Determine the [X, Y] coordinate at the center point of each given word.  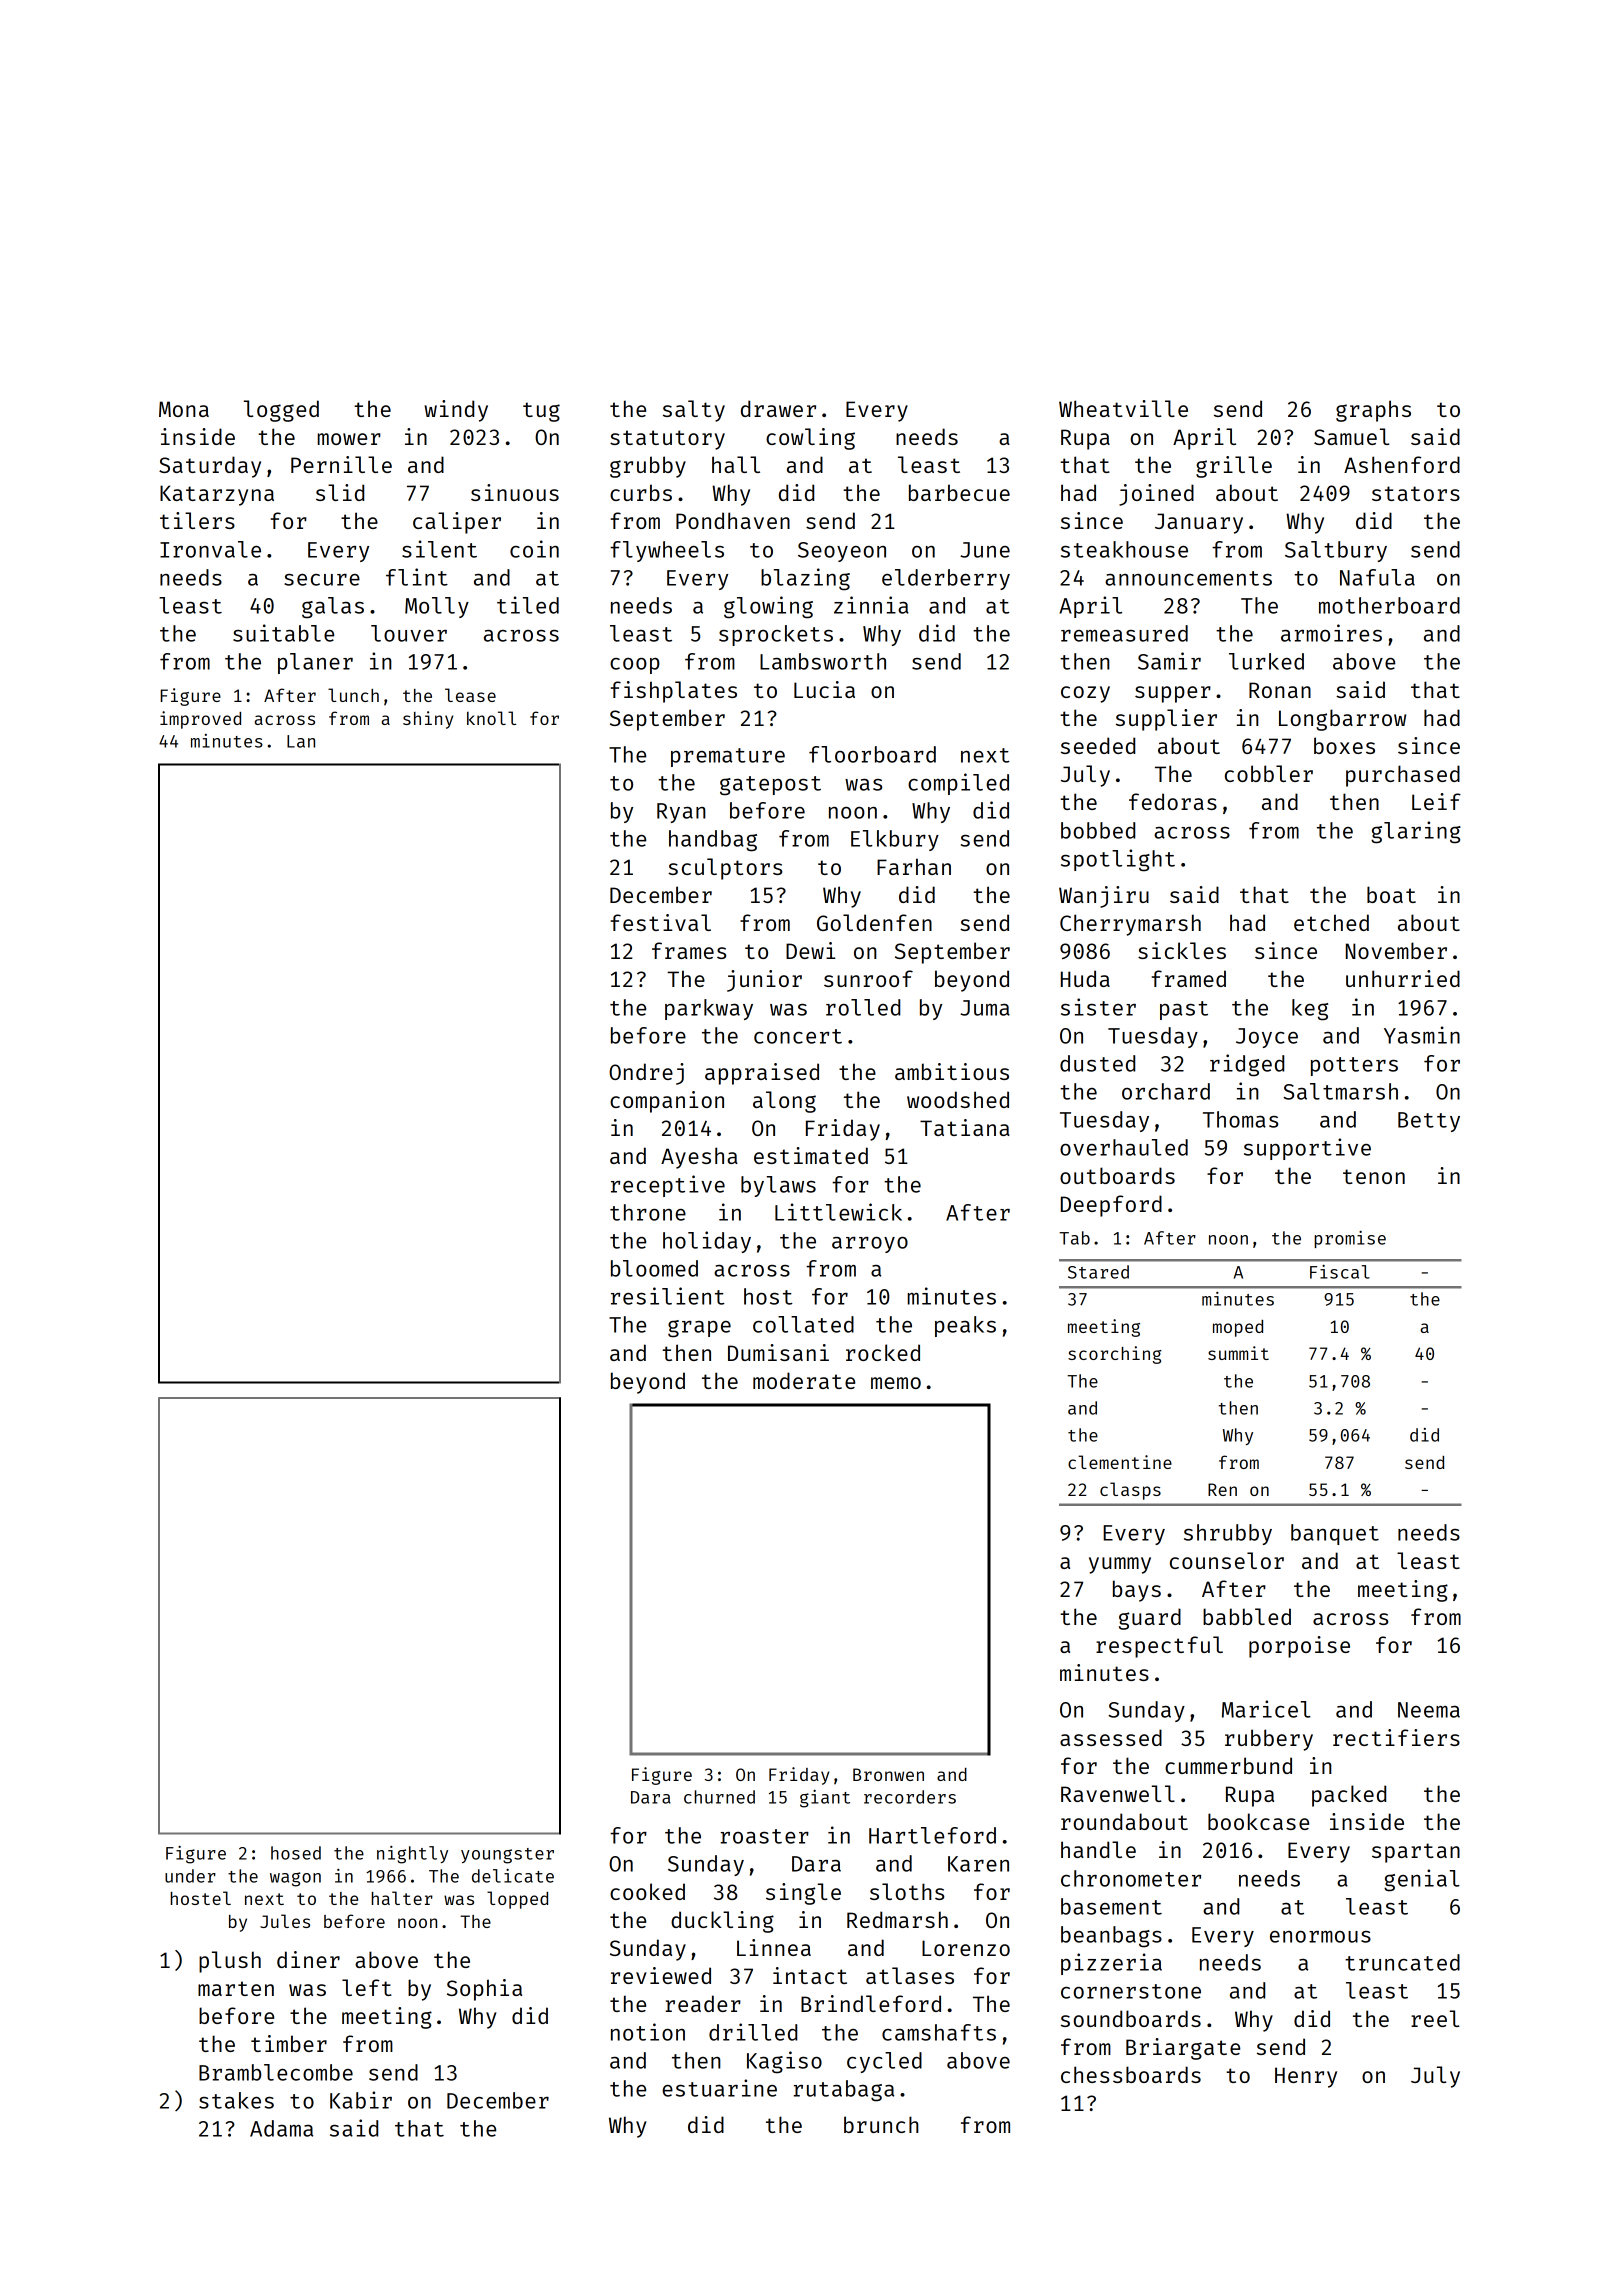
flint [417, 577]
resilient [668, 1296]
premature [728, 757]
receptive [668, 1186]
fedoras [1173, 801]
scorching [1114, 1355]
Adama [281, 2128]
